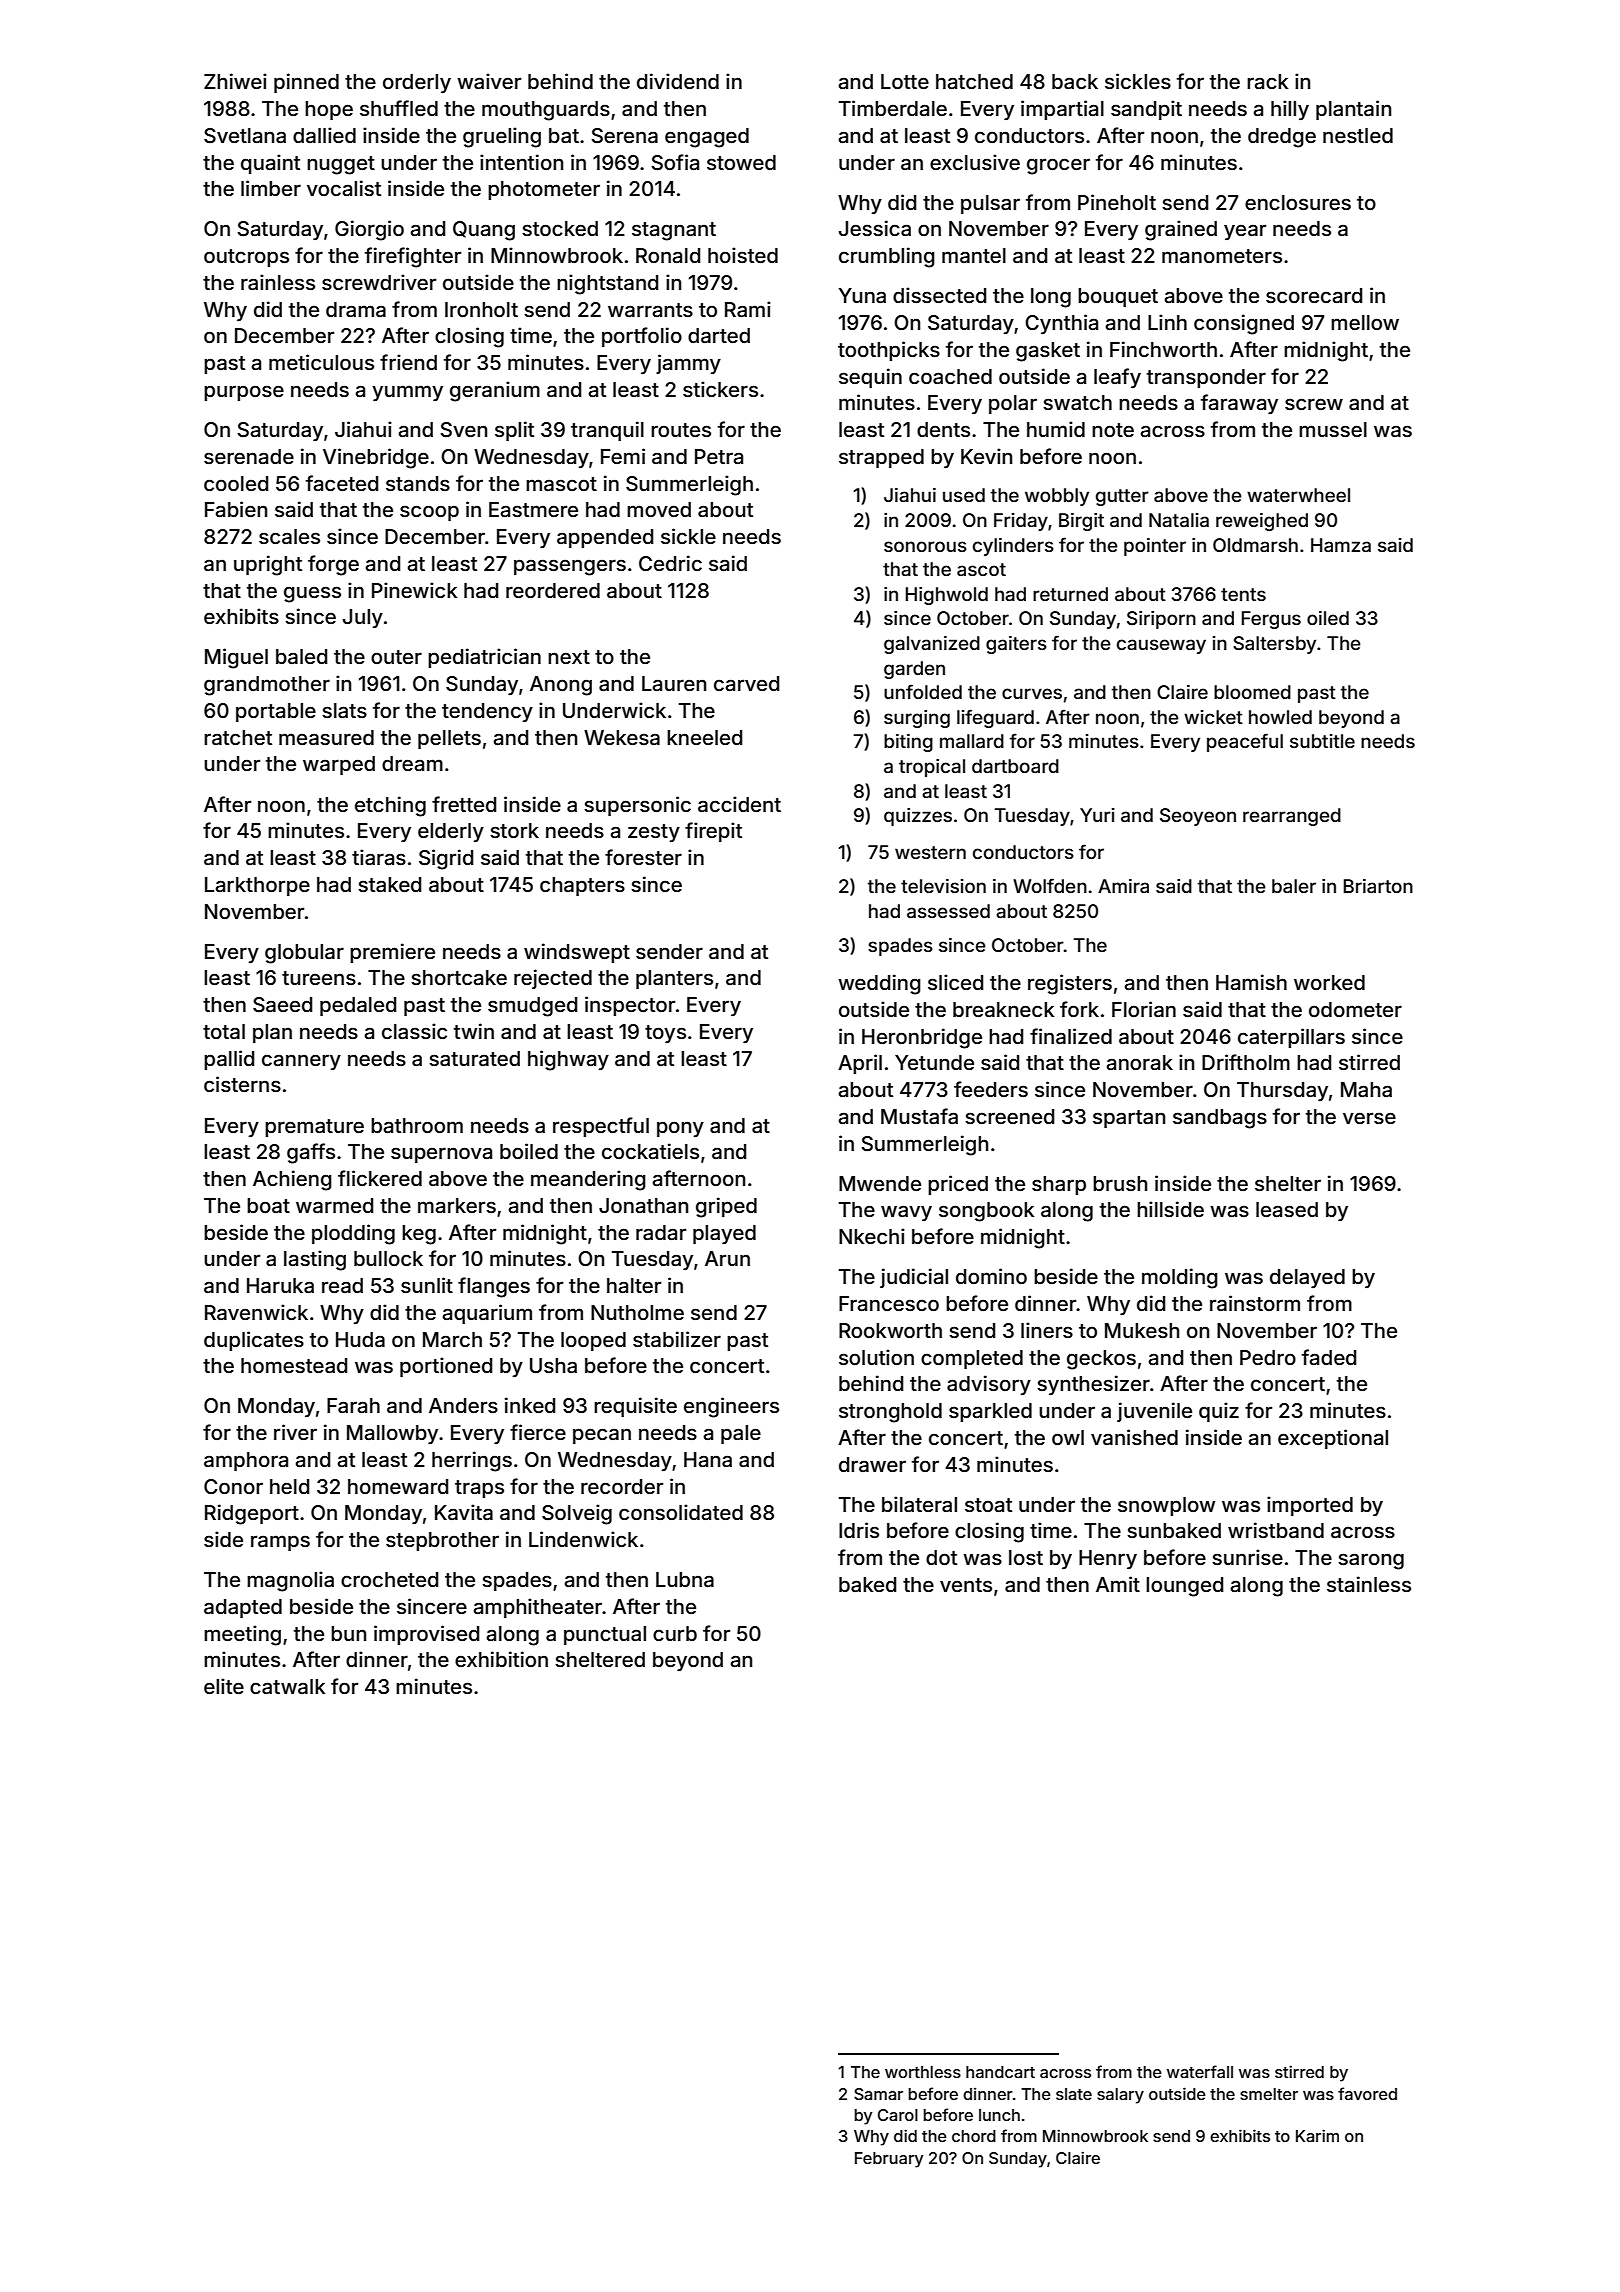  What do you see at coordinates (889, 2160) in the screenshot?
I see `February` at bounding box center [889, 2160].
